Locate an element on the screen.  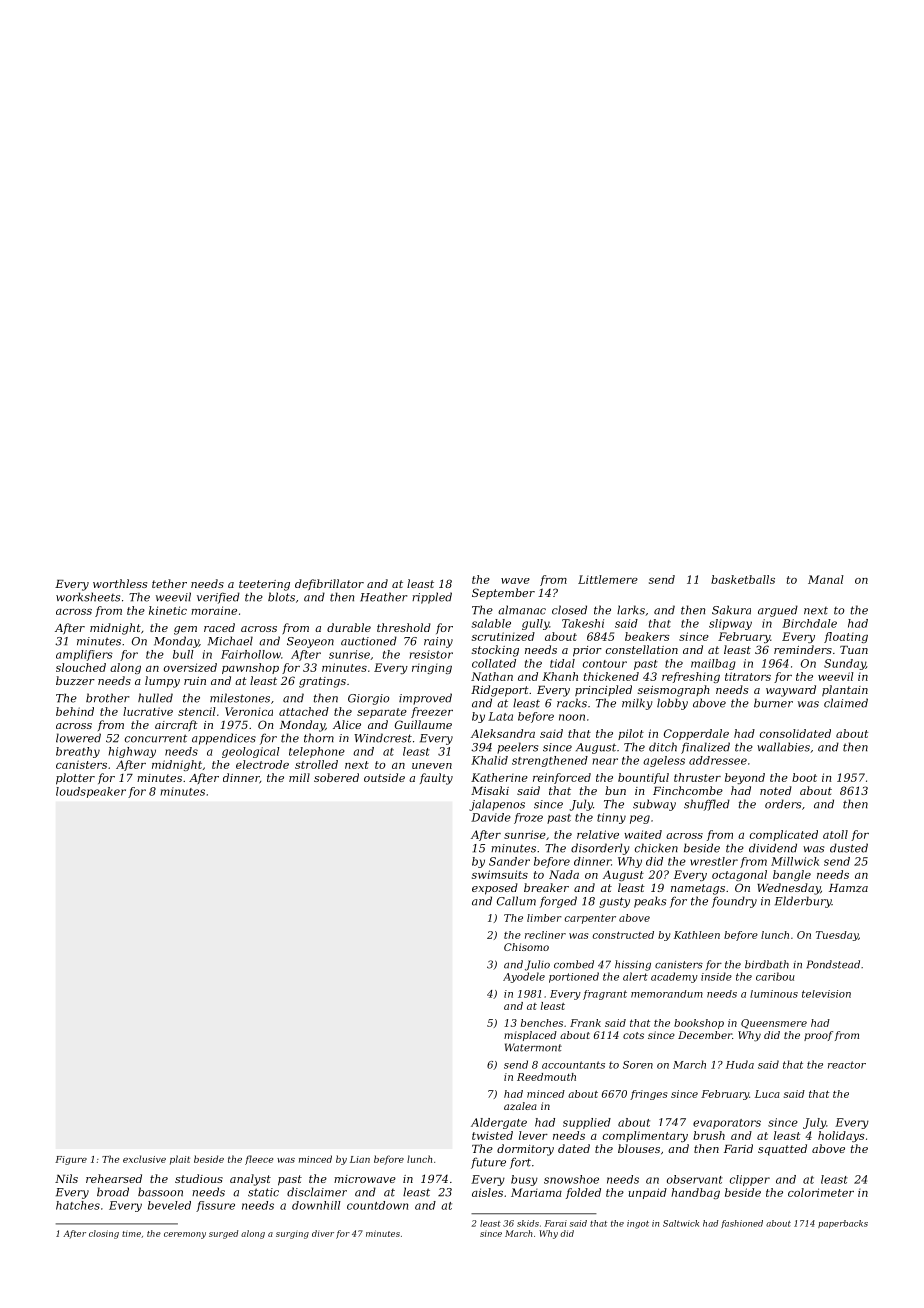
disclaimer is located at coordinates (317, 1192).
